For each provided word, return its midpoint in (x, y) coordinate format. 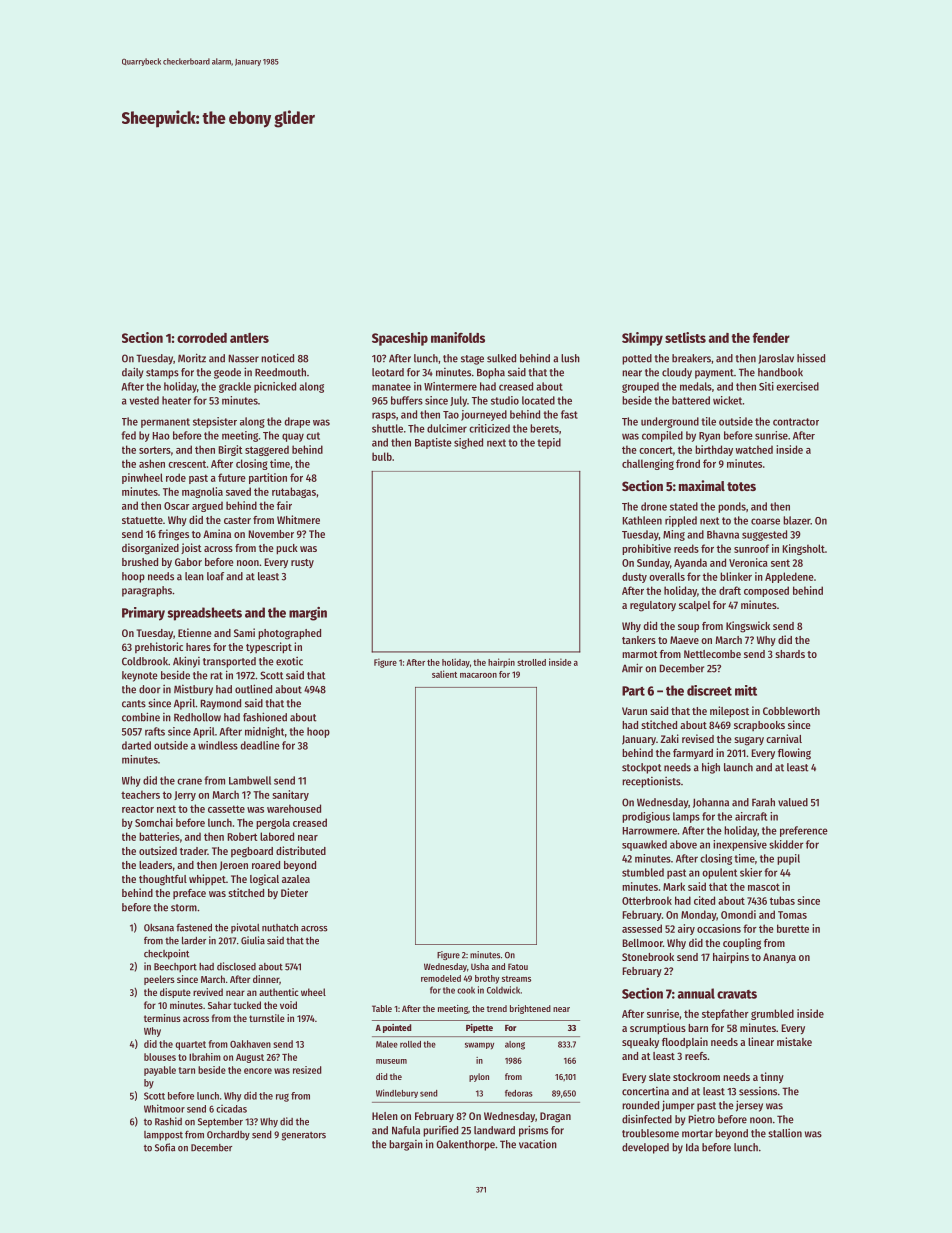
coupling (742, 944)
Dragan (555, 1117)
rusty (302, 563)
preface (189, 894)
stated (684, 506)
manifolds (458, 337)
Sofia (165, 1147)
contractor (796, 422)
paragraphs (147, 591)
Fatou (518, 966)
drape (297, 422)
